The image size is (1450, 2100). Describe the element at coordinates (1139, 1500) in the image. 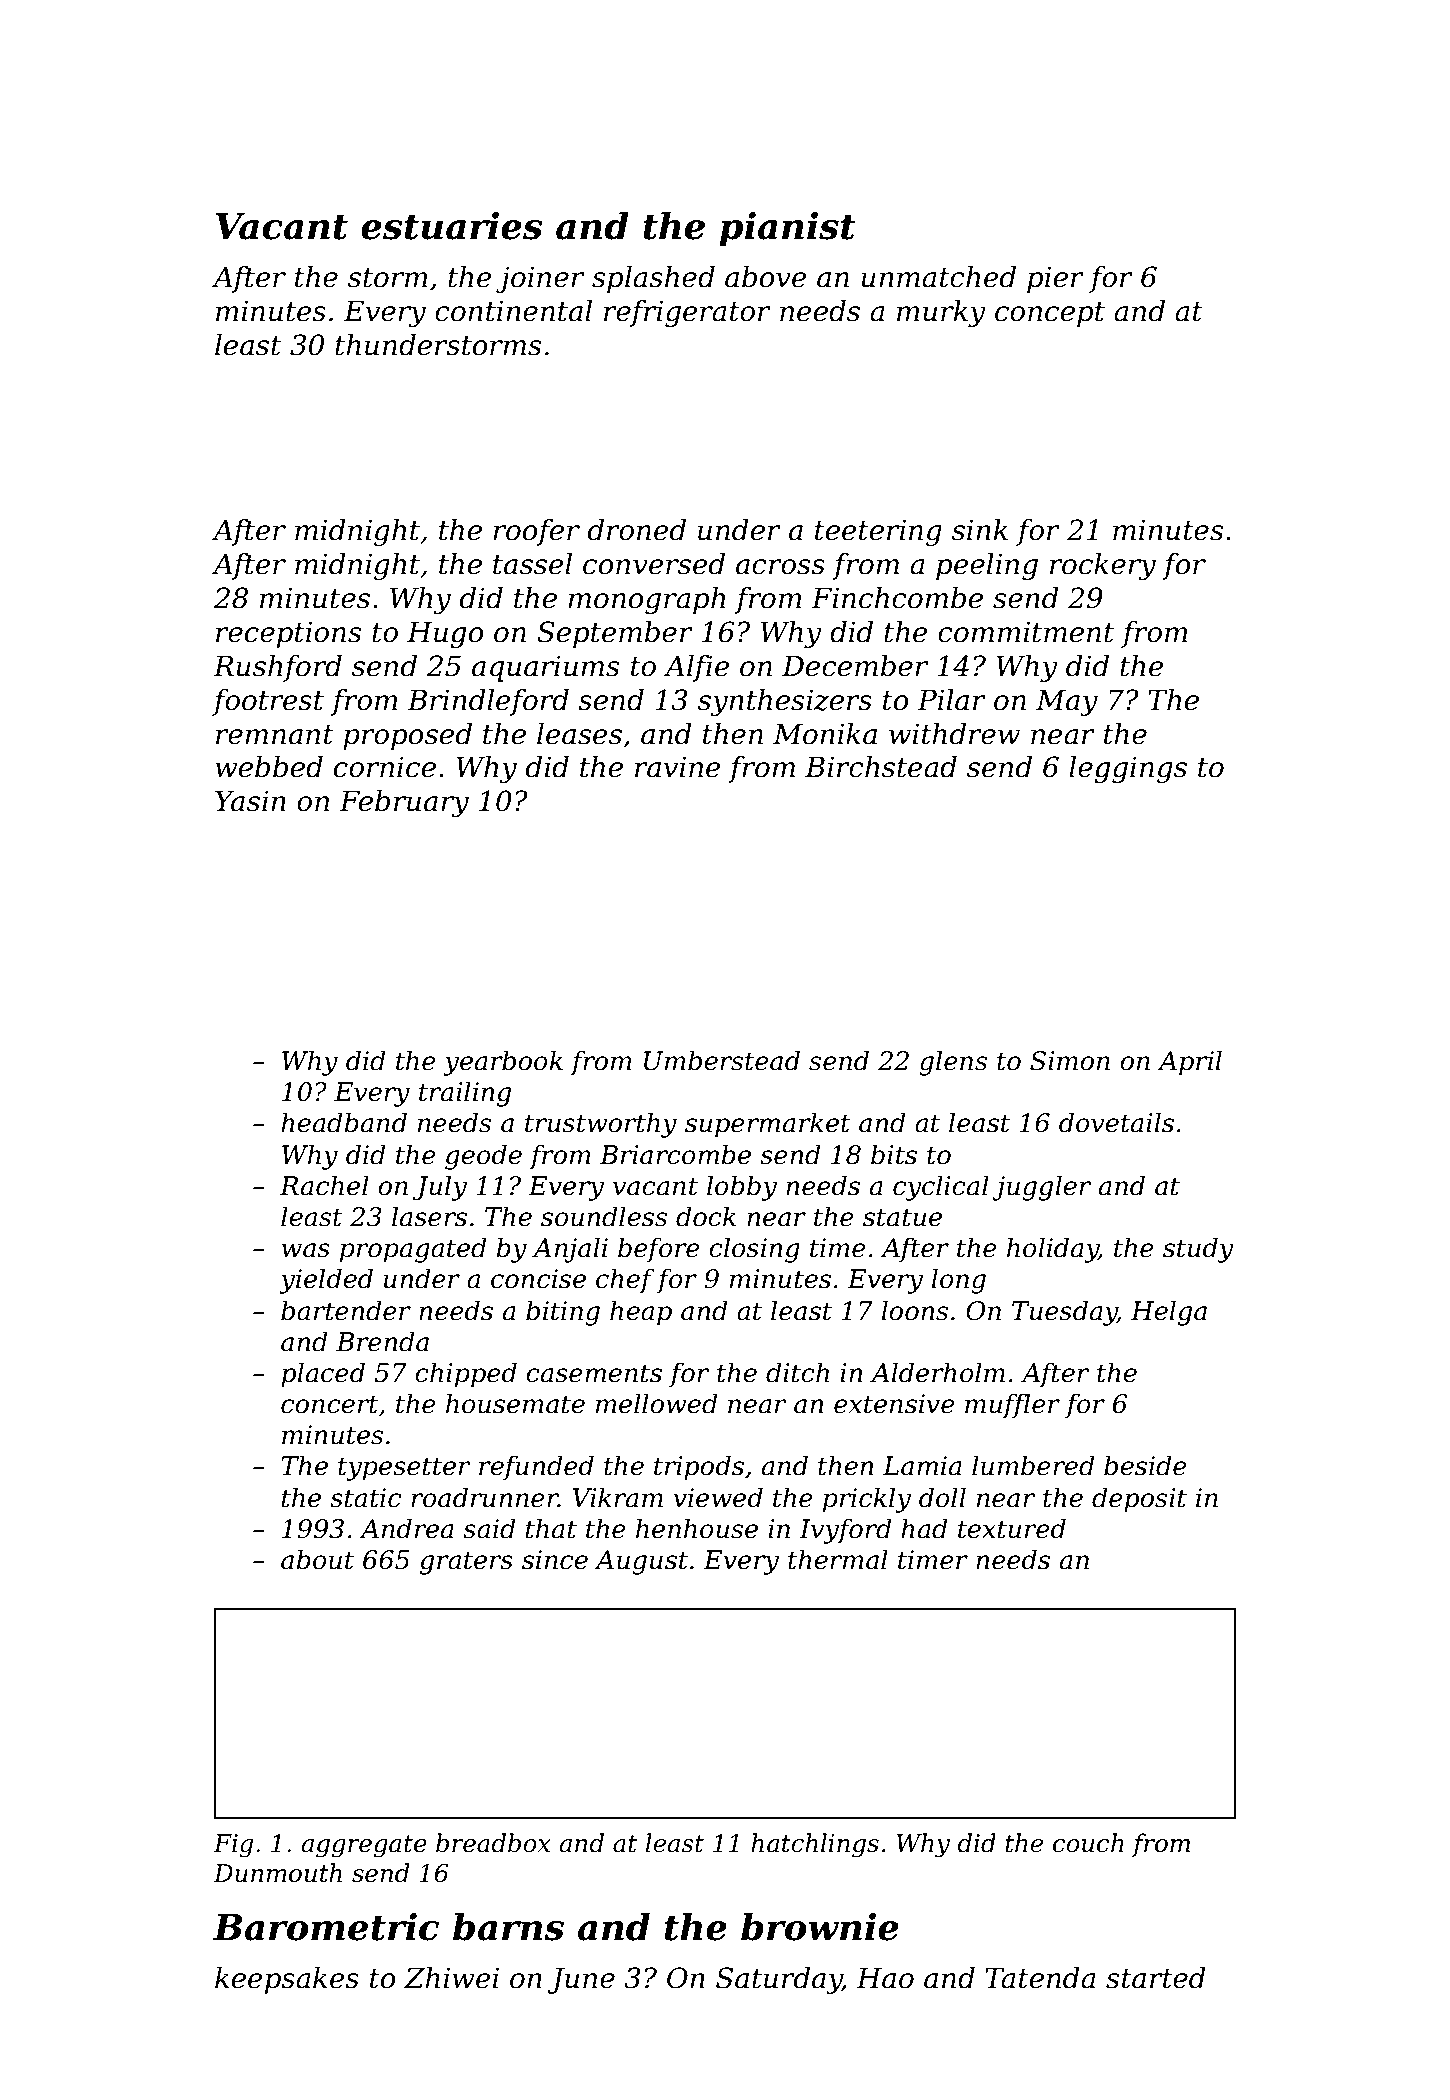

I see `deposit` at that location.
